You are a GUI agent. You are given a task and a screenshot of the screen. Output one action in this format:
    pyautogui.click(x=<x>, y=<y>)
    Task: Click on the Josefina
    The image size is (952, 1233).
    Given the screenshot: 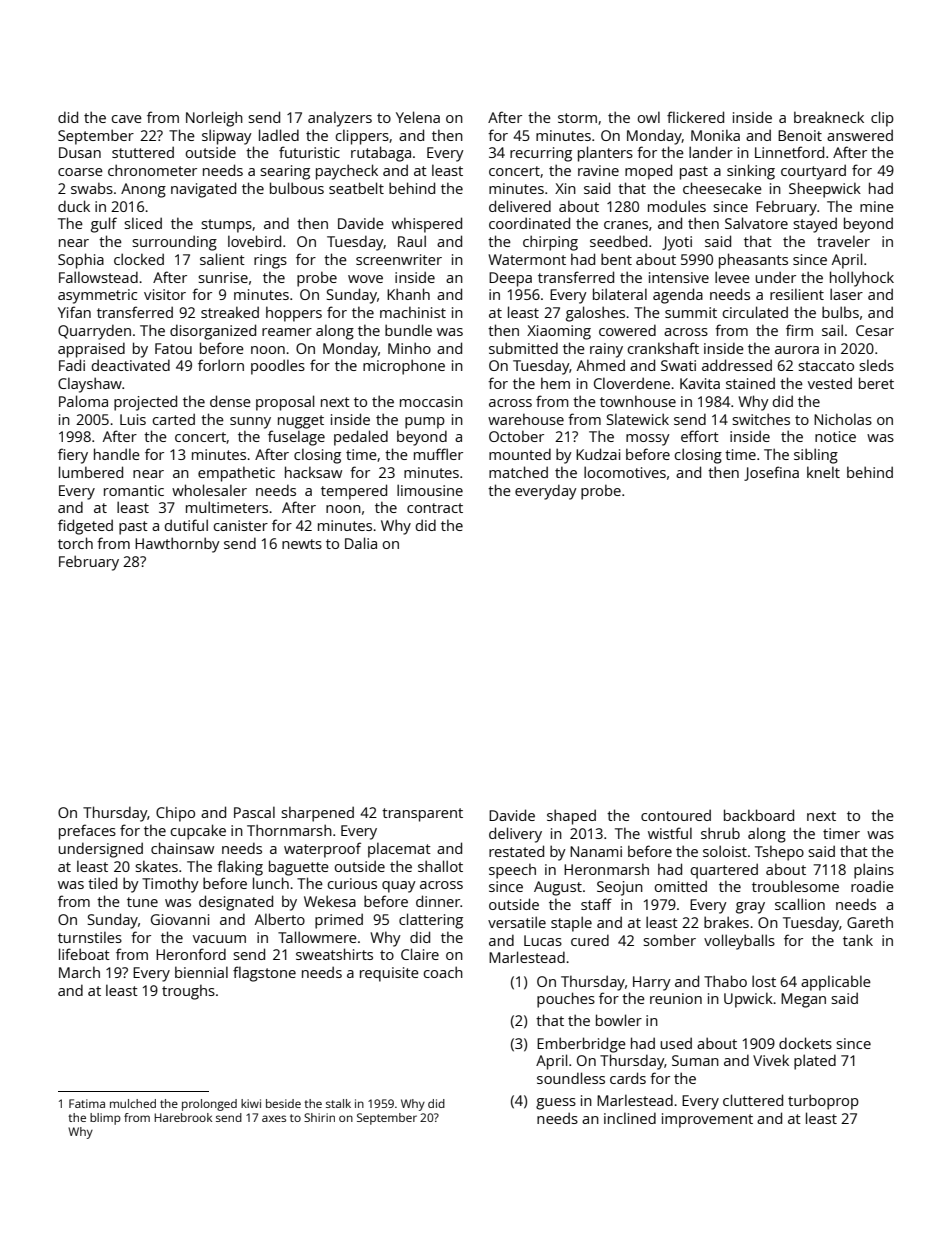 What is the action you would take?
    pyautogui.click(x=771, y=473)
